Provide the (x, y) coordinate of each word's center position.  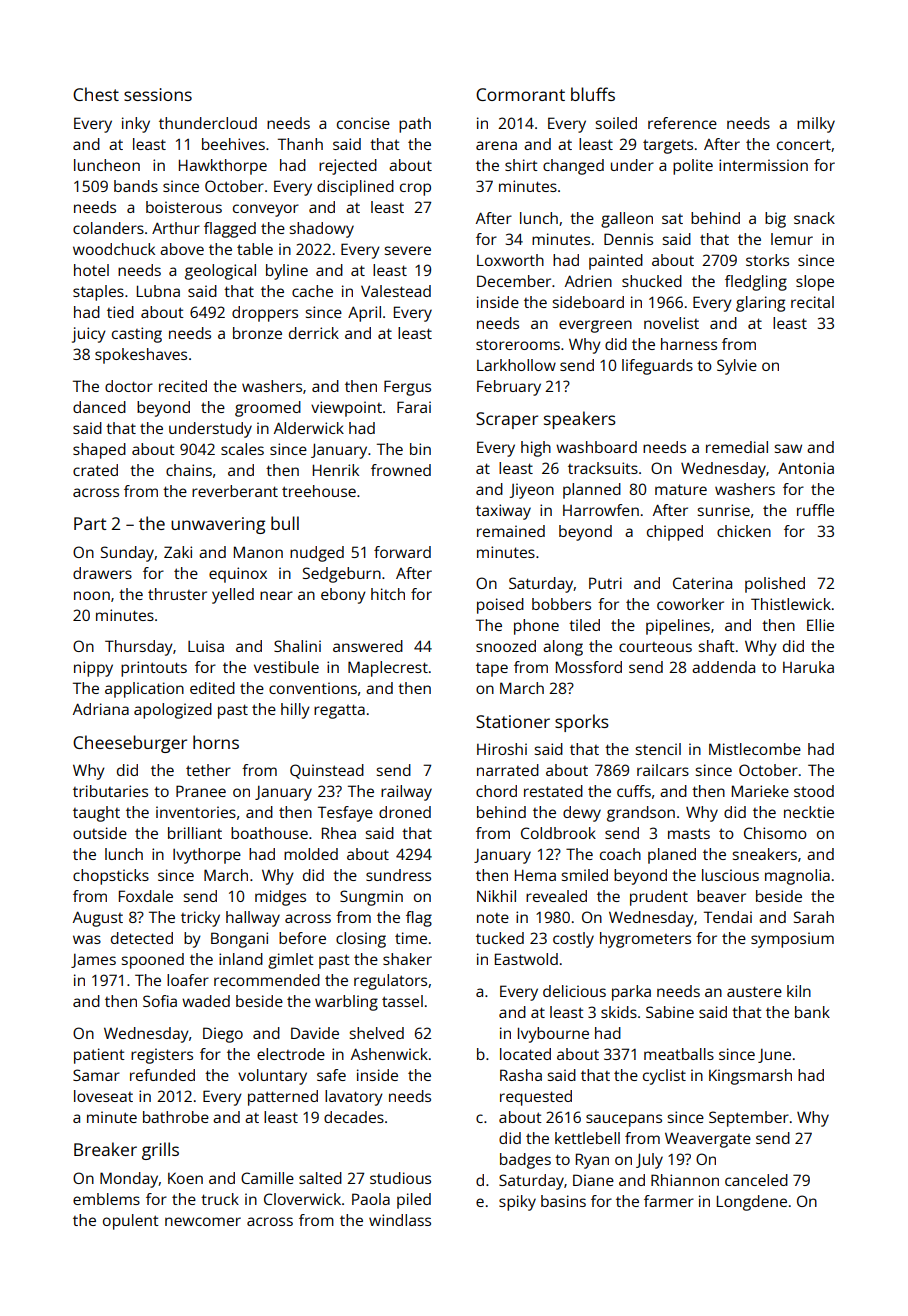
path (415, 125)
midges (280, 898)
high (536, 449)
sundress (398, 875)
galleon (627, 220)
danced (99, 407)
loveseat (103, 1096)
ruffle (815, 510)
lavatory (354, 1098)
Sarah (814, 917)
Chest (96, 94)
